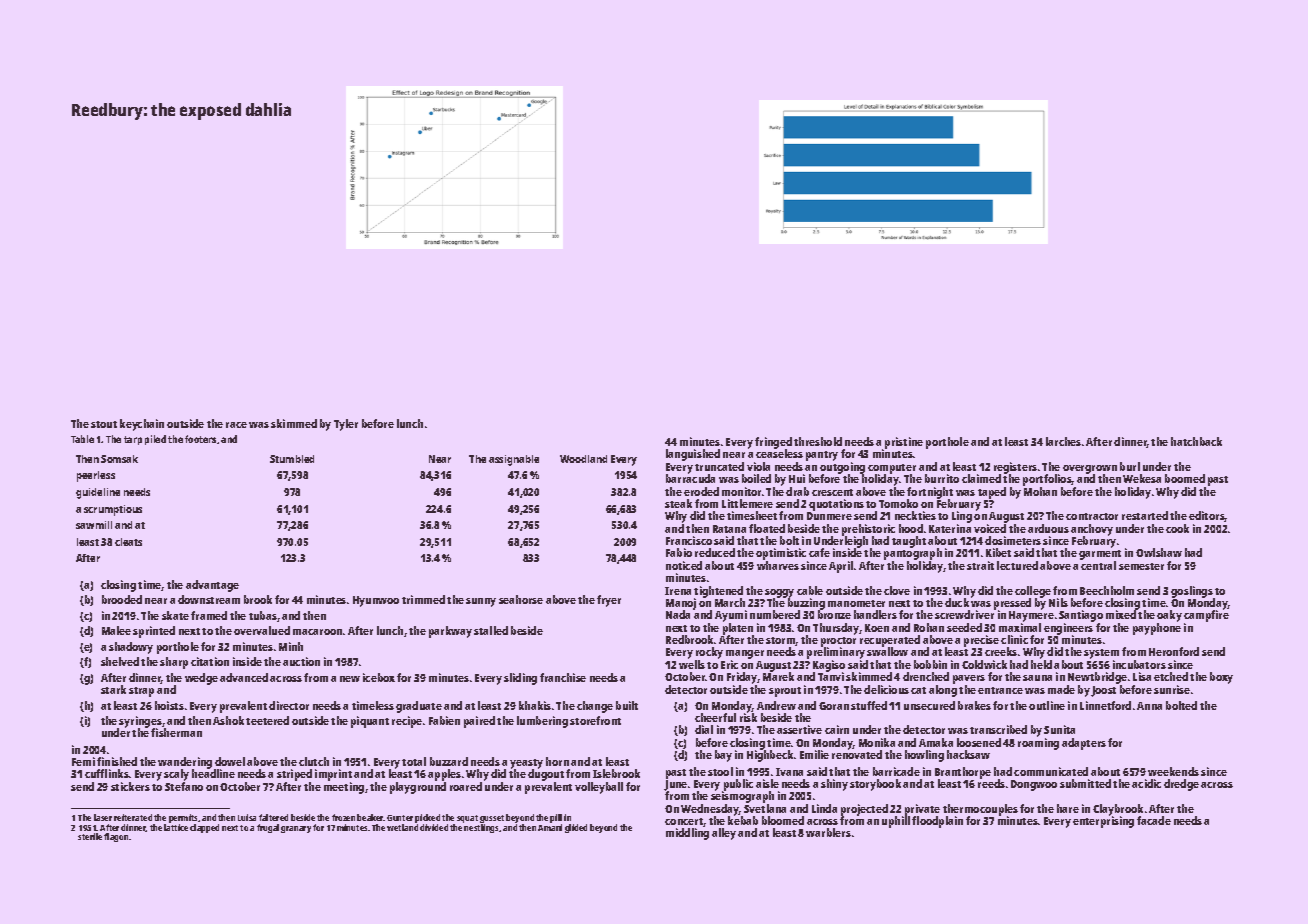  What do you see at coordinates (1207, 516) in the page?
I see `editors` at bounding box center [1207, 516].
